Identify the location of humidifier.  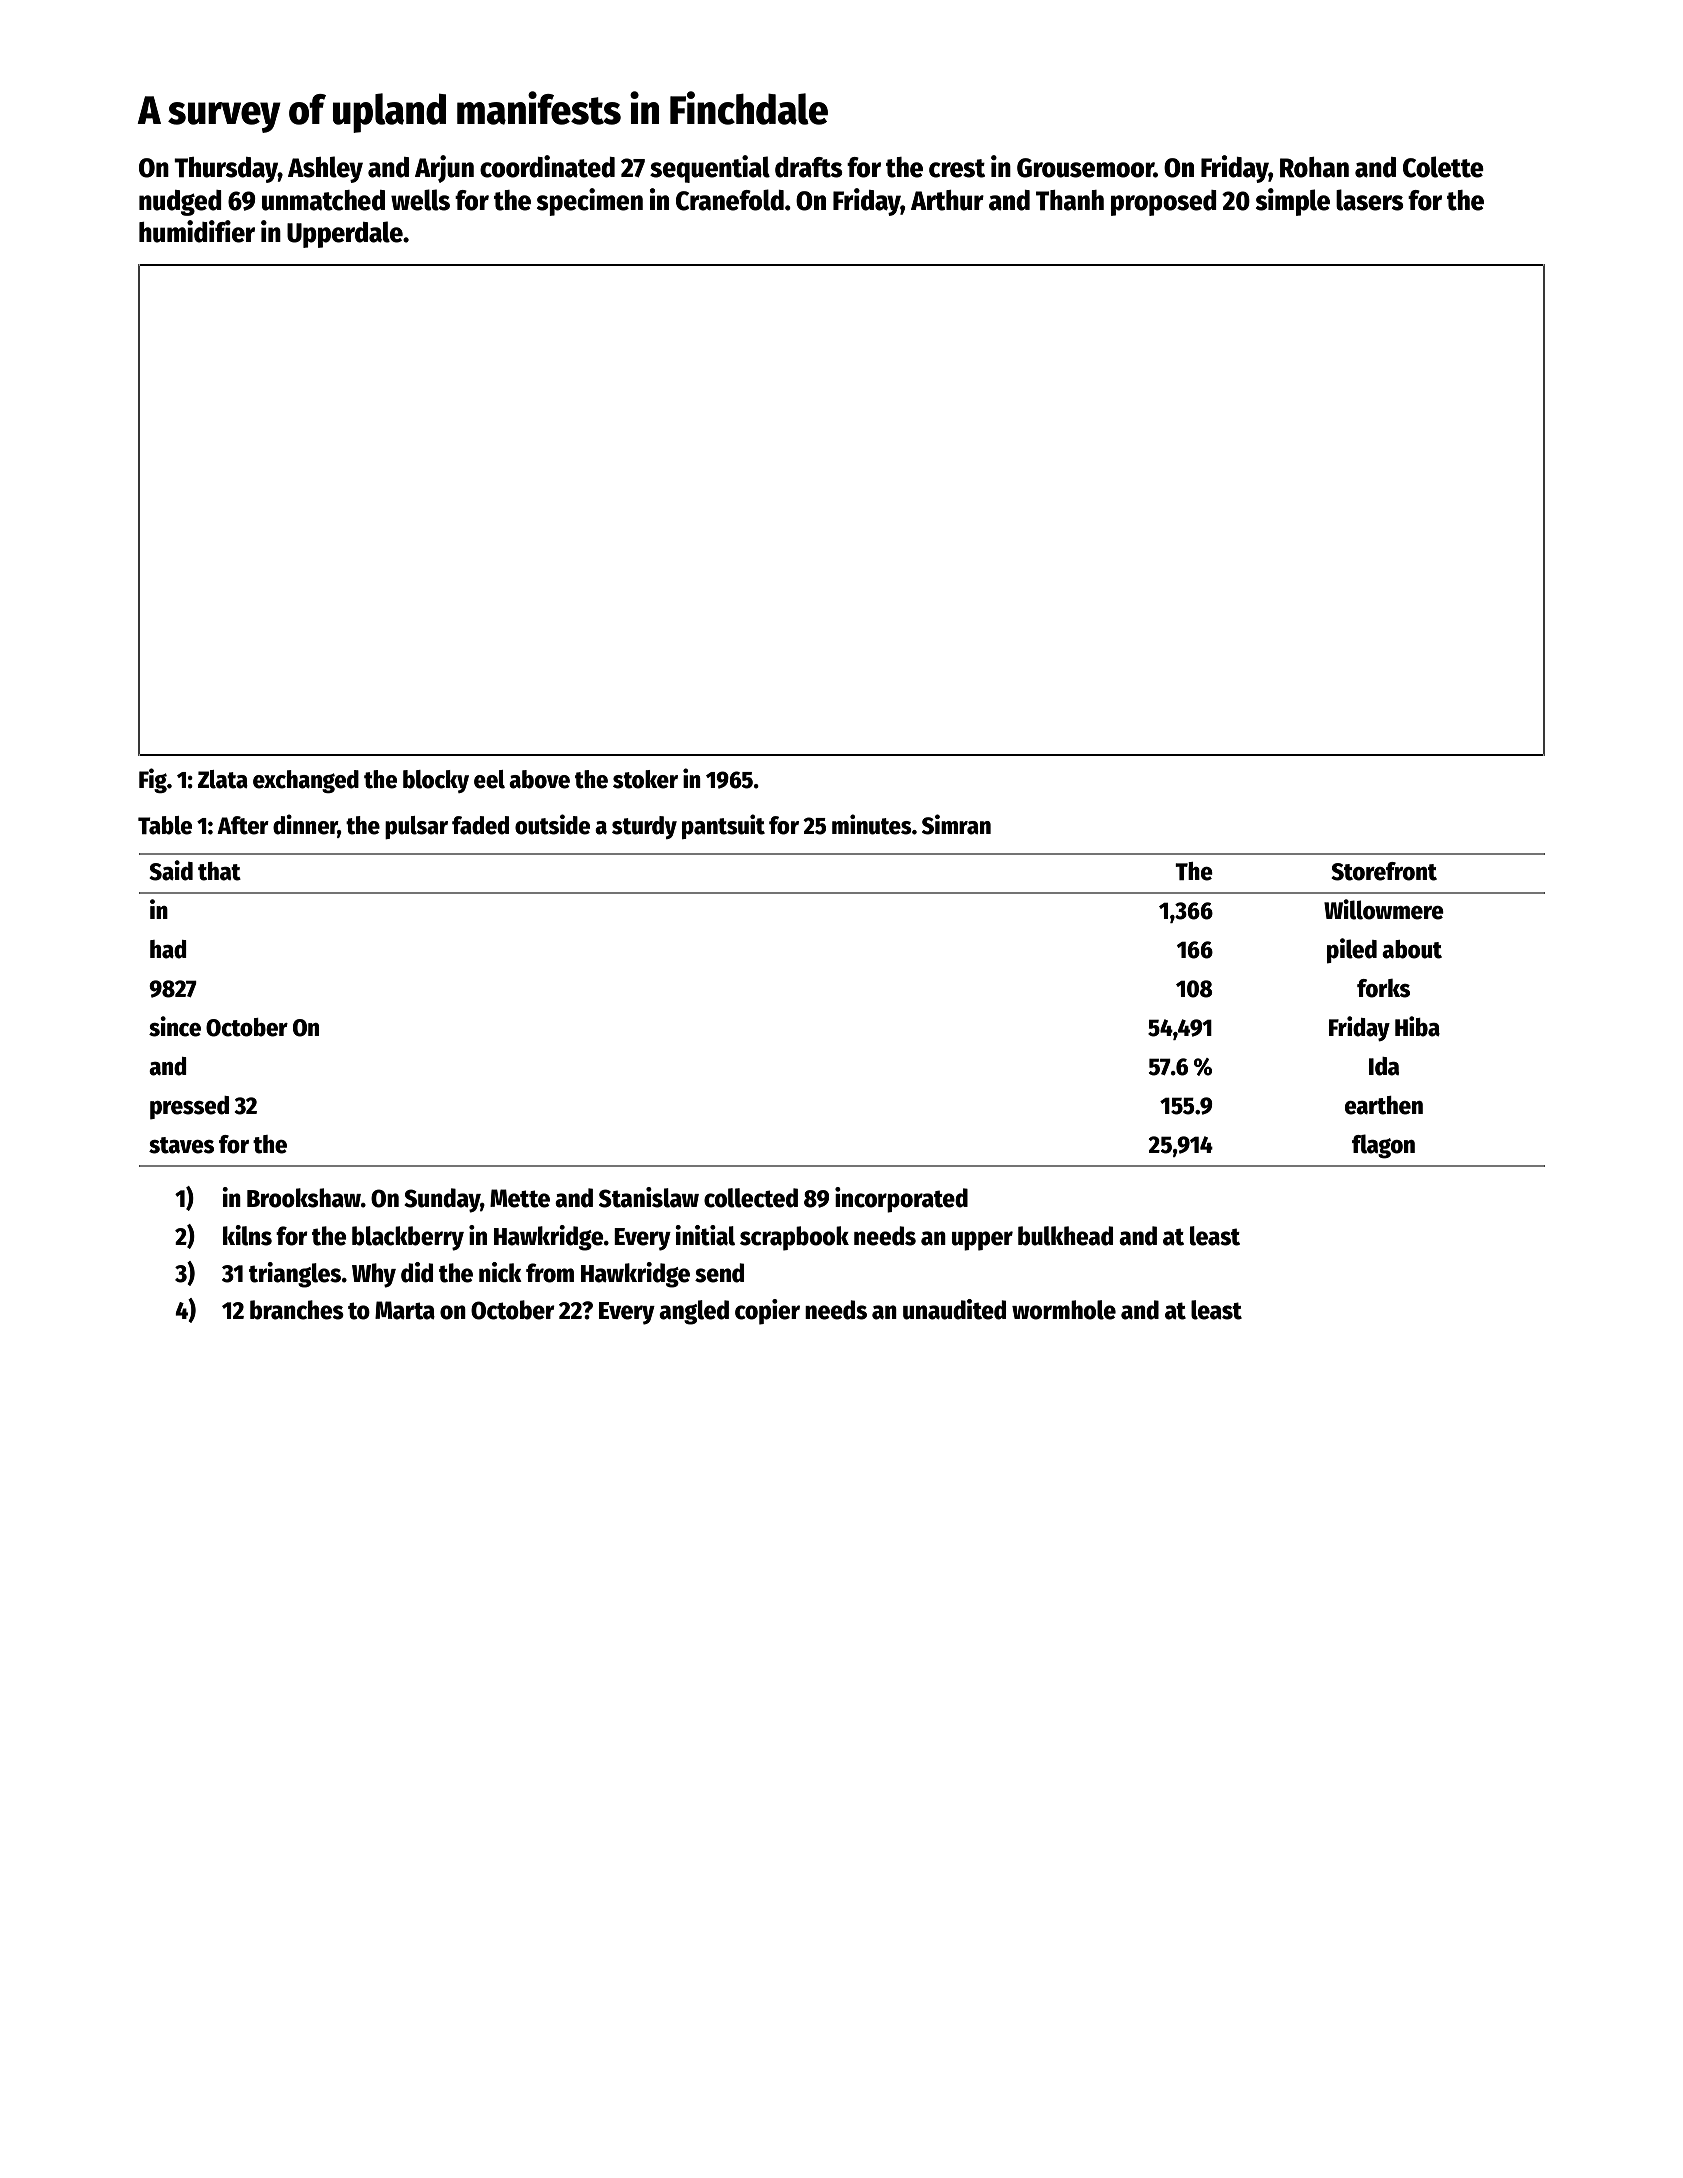
(197, 231).
